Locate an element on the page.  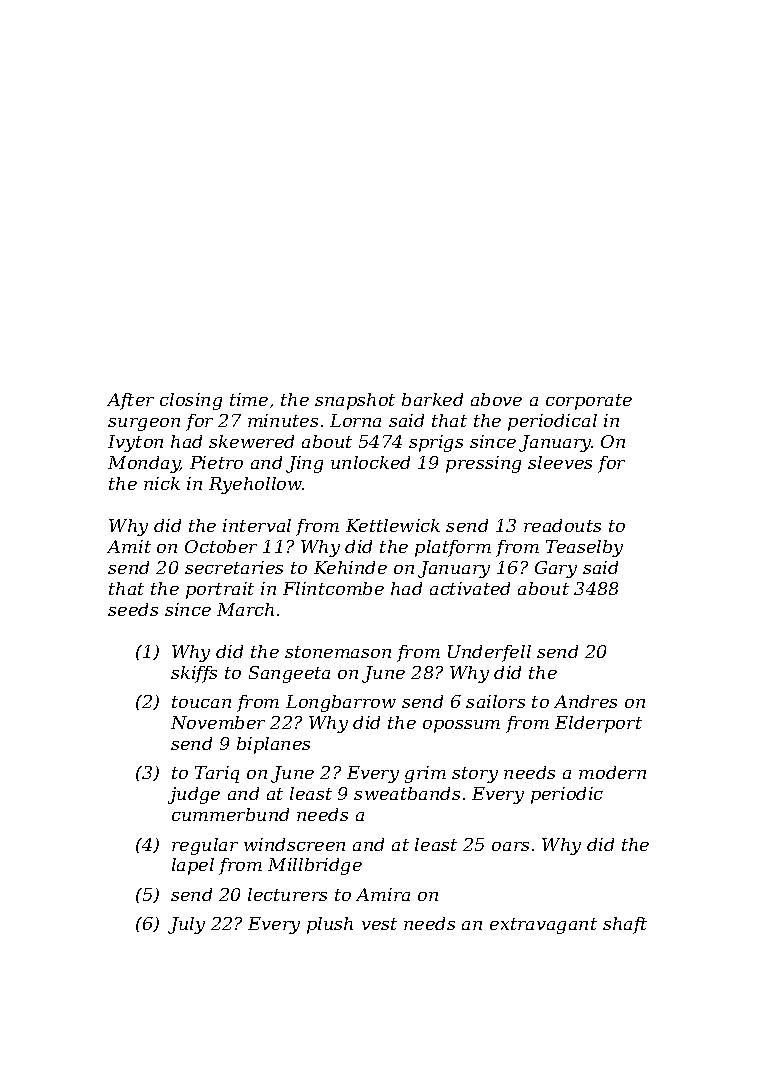
closing is located at coordinates (191, 401).
